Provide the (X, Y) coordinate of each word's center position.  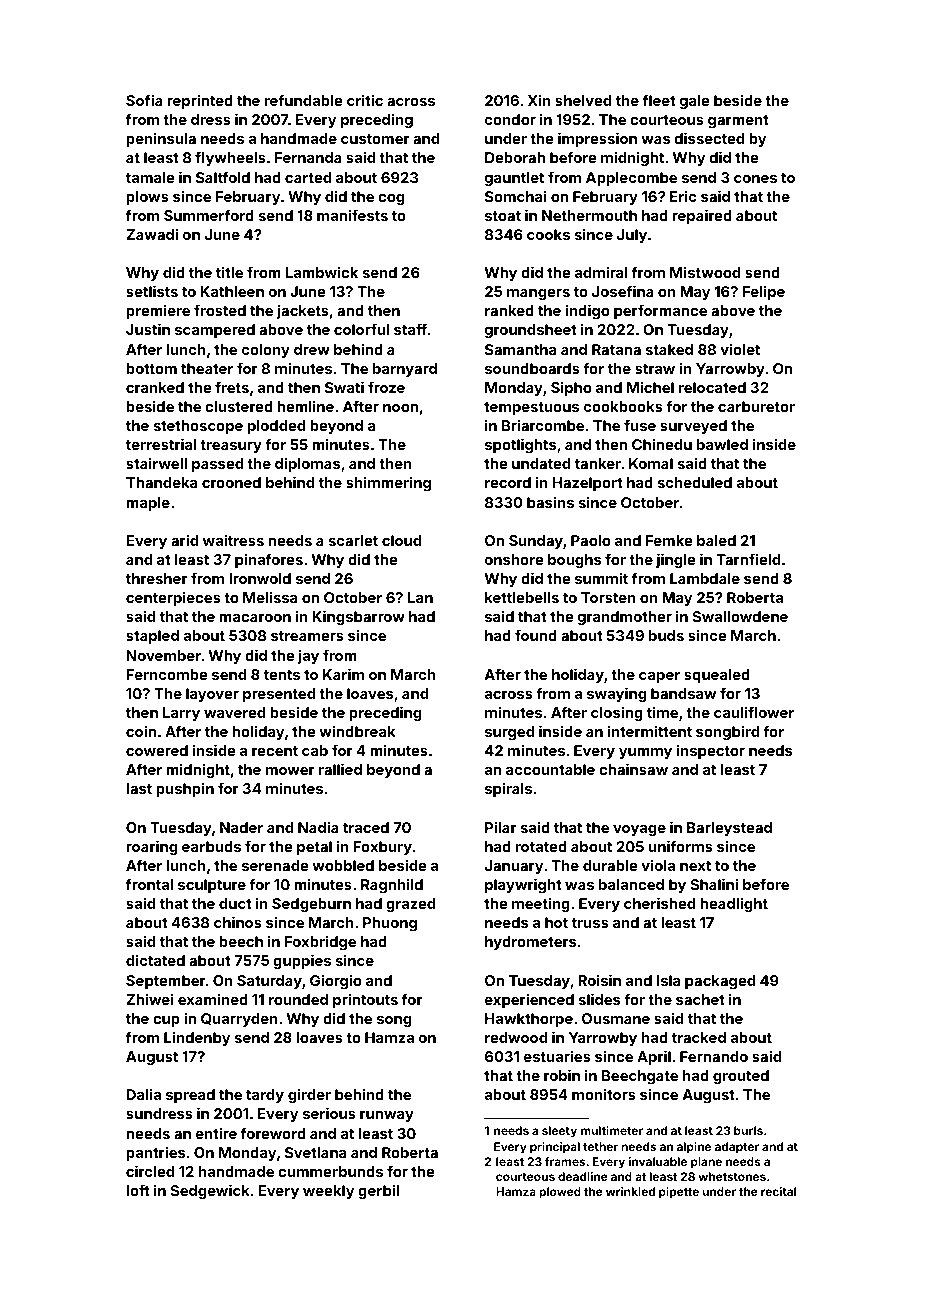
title (229, 272)
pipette (679, 1193)
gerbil (378, 1192)
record (508, 482)
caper (659, 677)
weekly (328, 1192)
